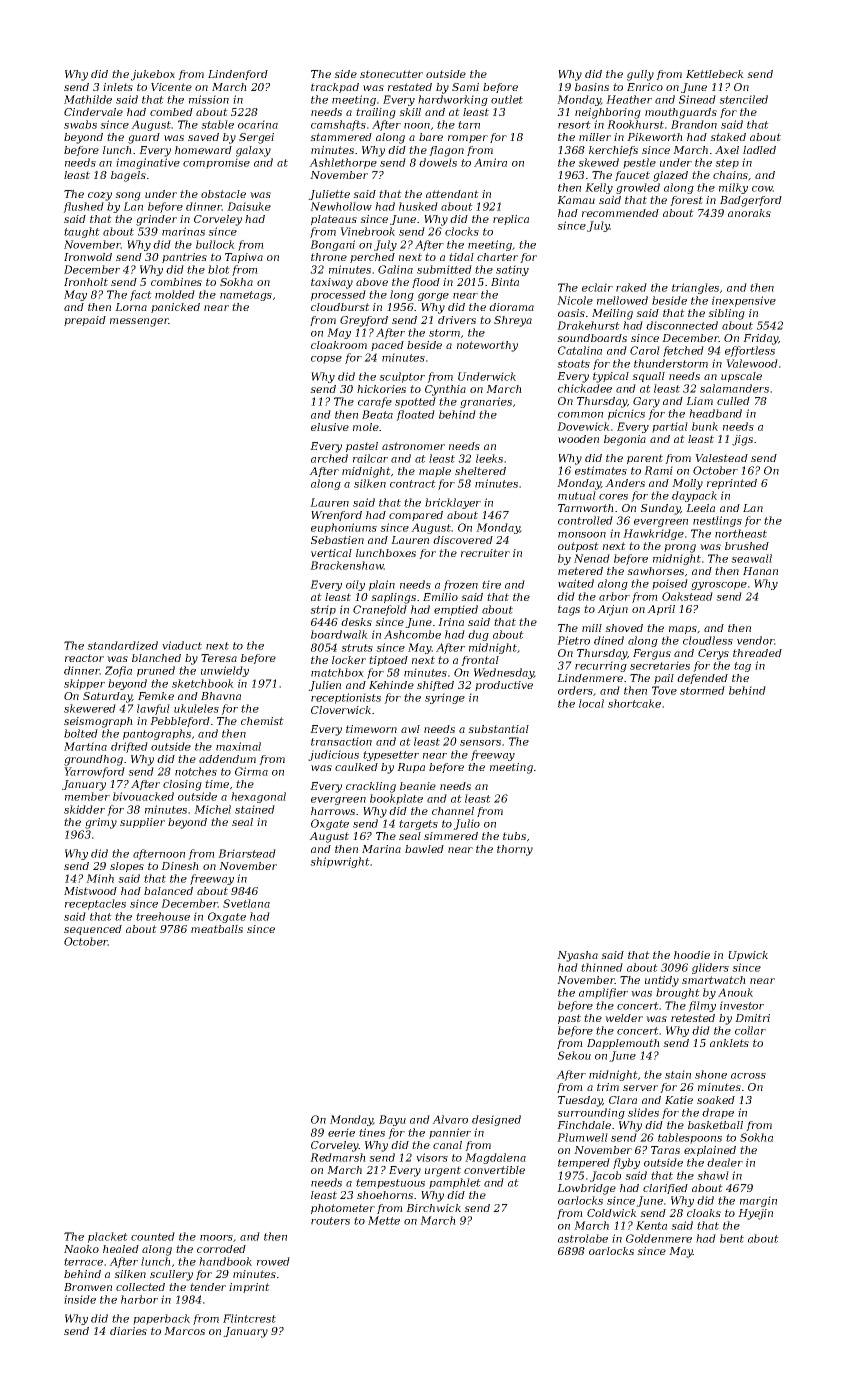 Image resolution: width=849 pixels, height=1400 pixels. Describe the element at coordinates (410, 87) in the screenshot. I see `restated` at that location.
